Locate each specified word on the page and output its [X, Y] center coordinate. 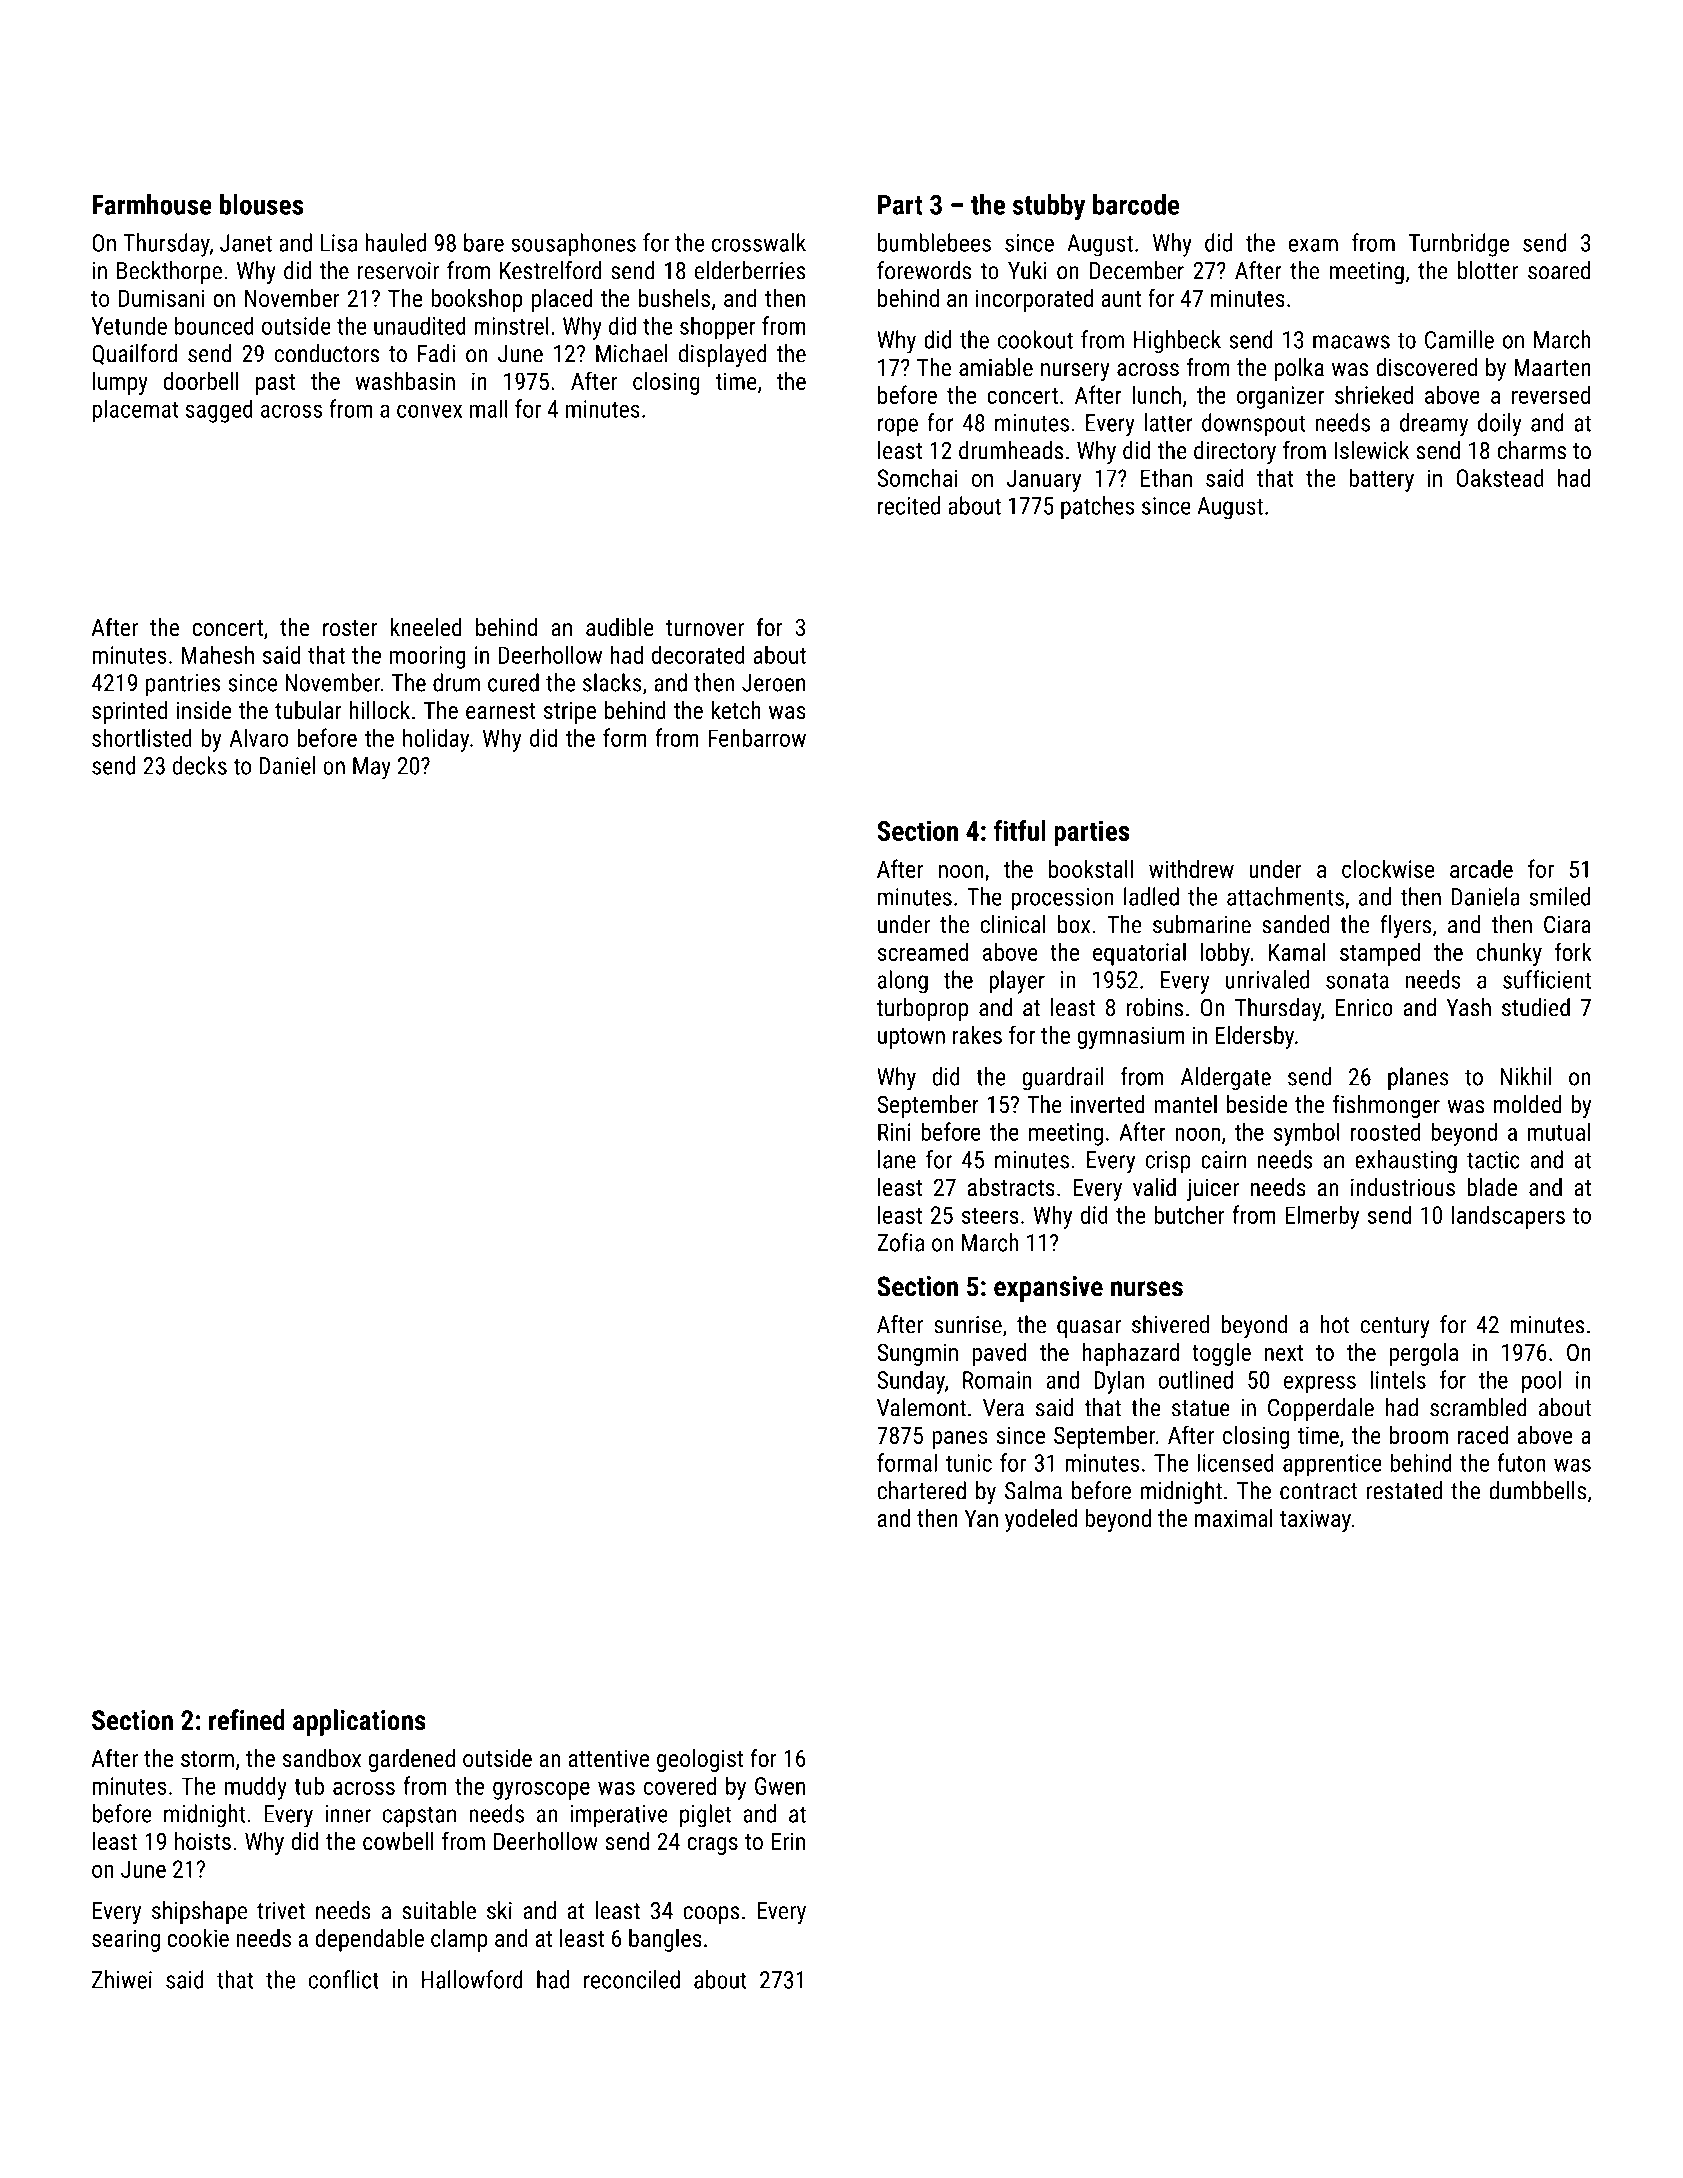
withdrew [1191, 868]
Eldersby [1254, 1037]
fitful [1020, 830]
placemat [135, 411]
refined [247, 1720]
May [372, 768]
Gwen [780, 1786]
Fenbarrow [757, 737]
